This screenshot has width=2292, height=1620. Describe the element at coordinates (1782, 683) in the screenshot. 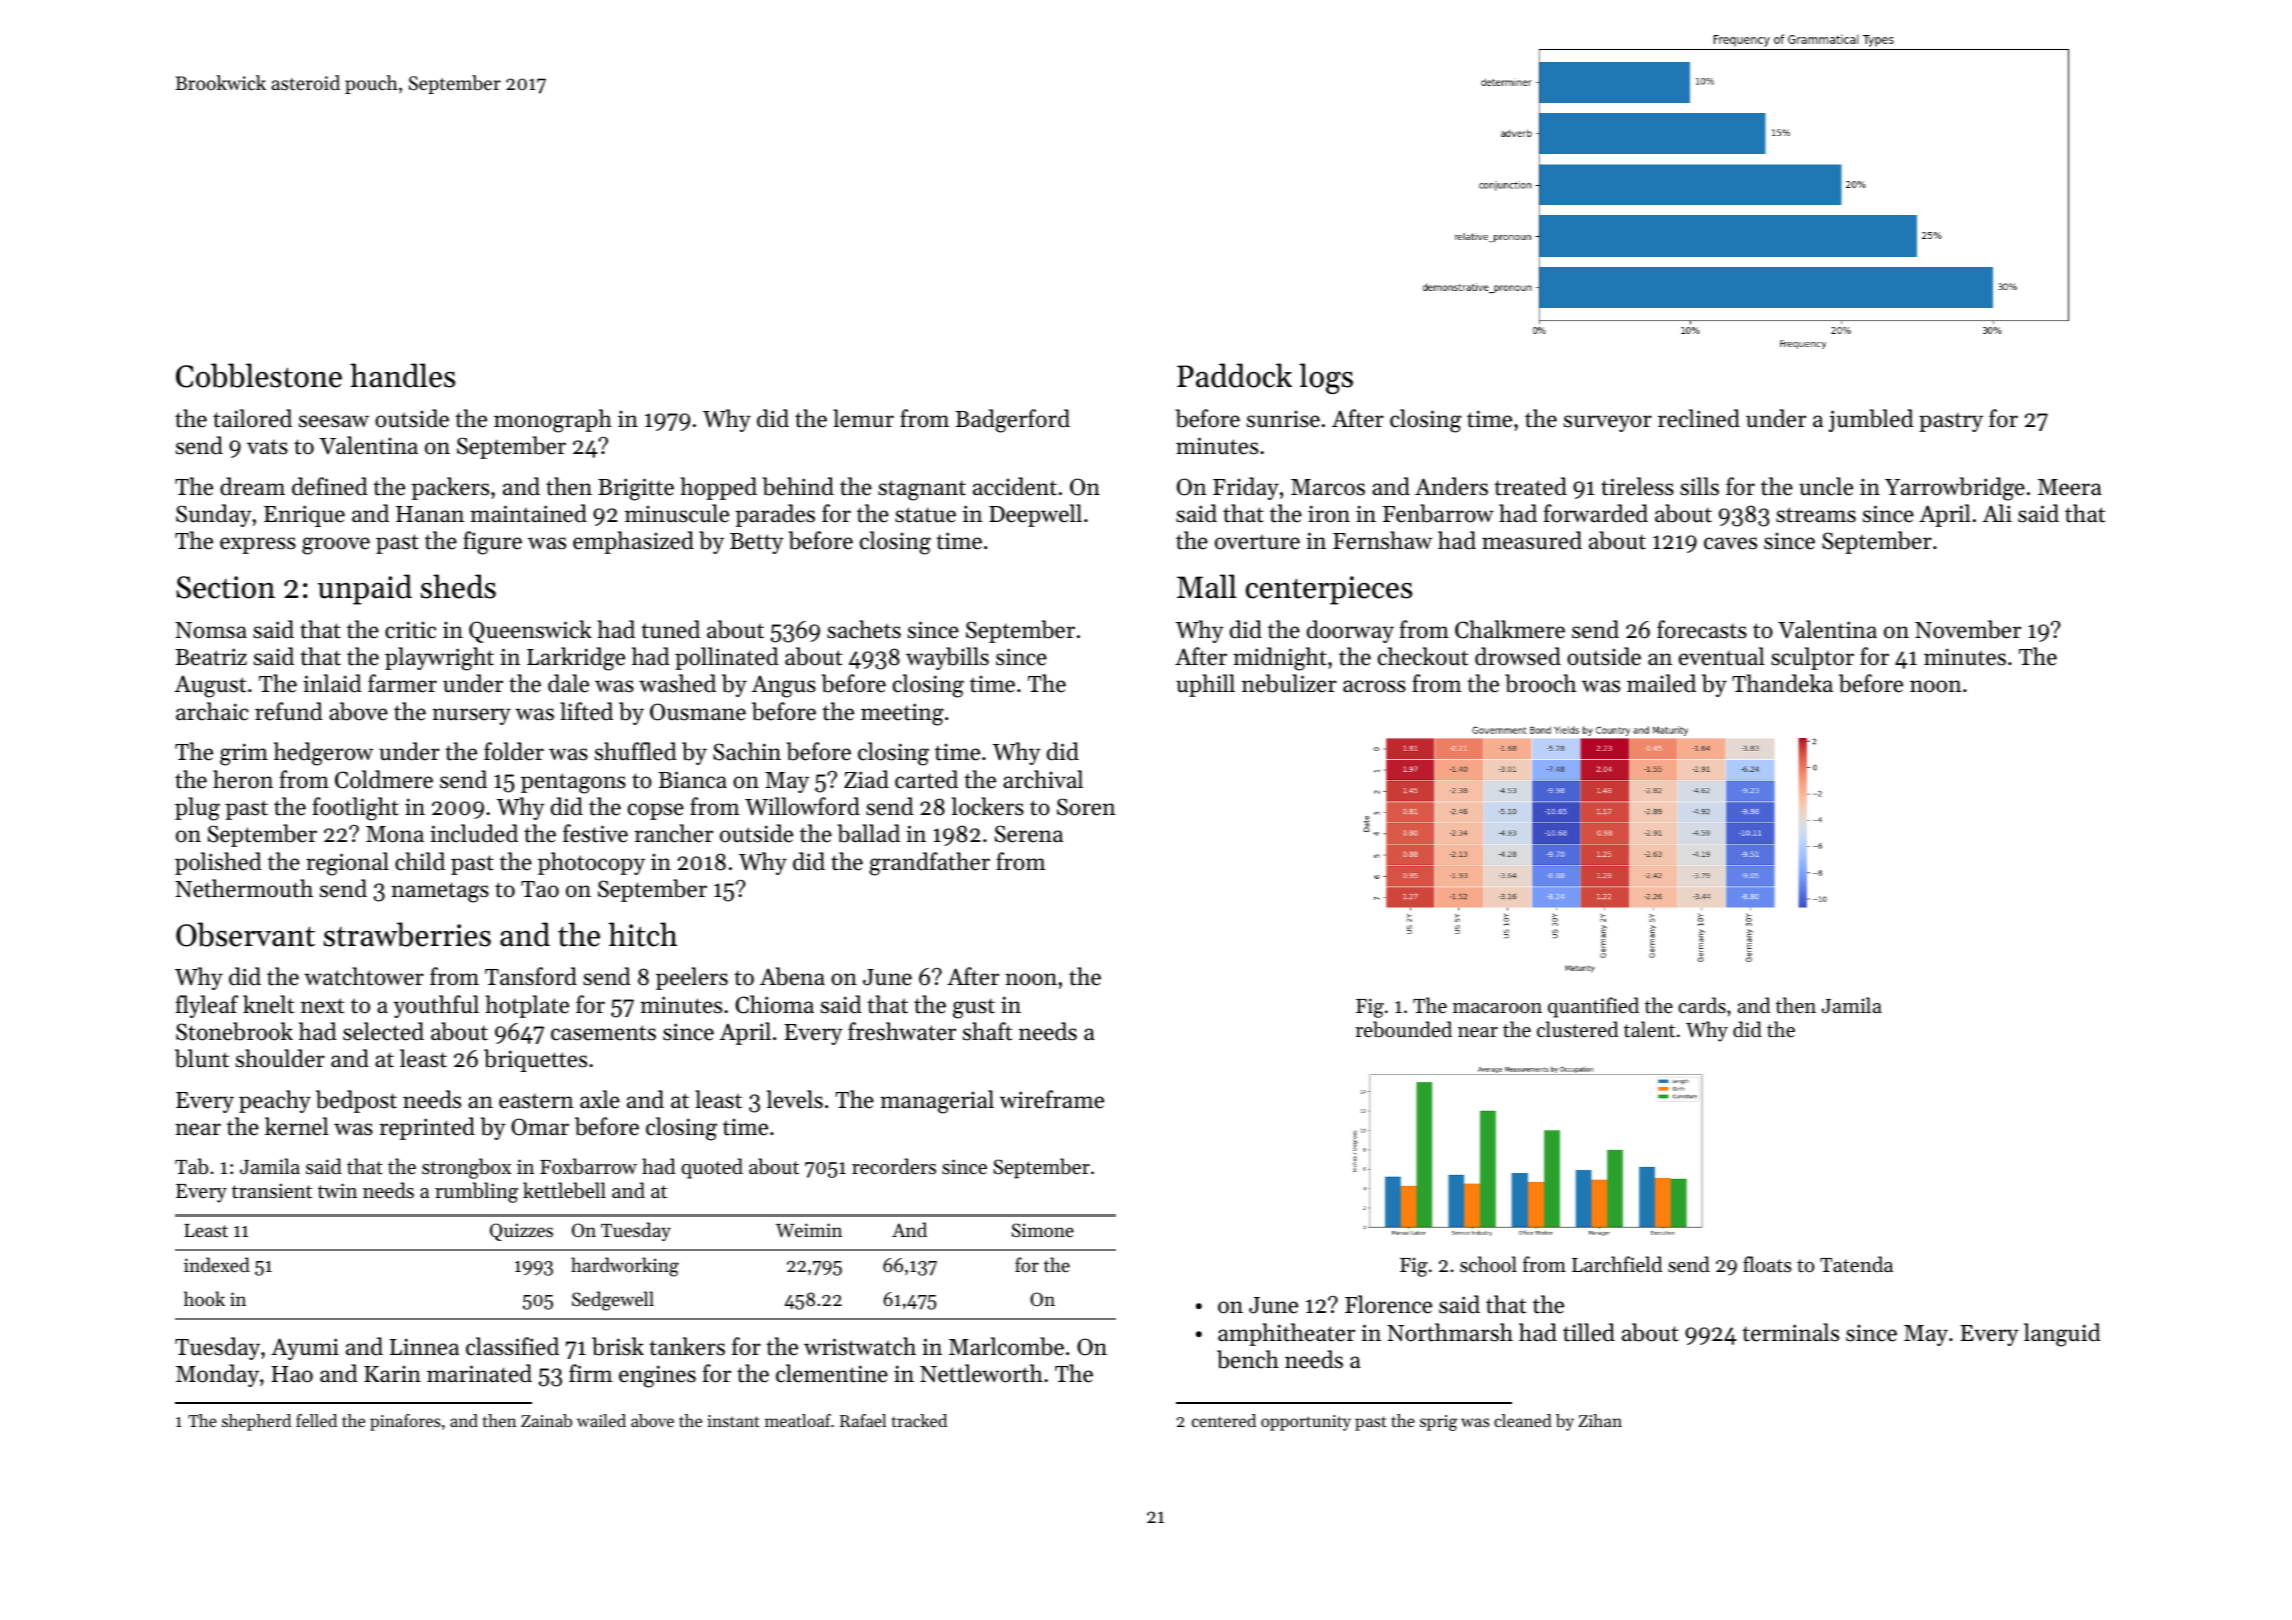

I see `Thandeka` at that location.
